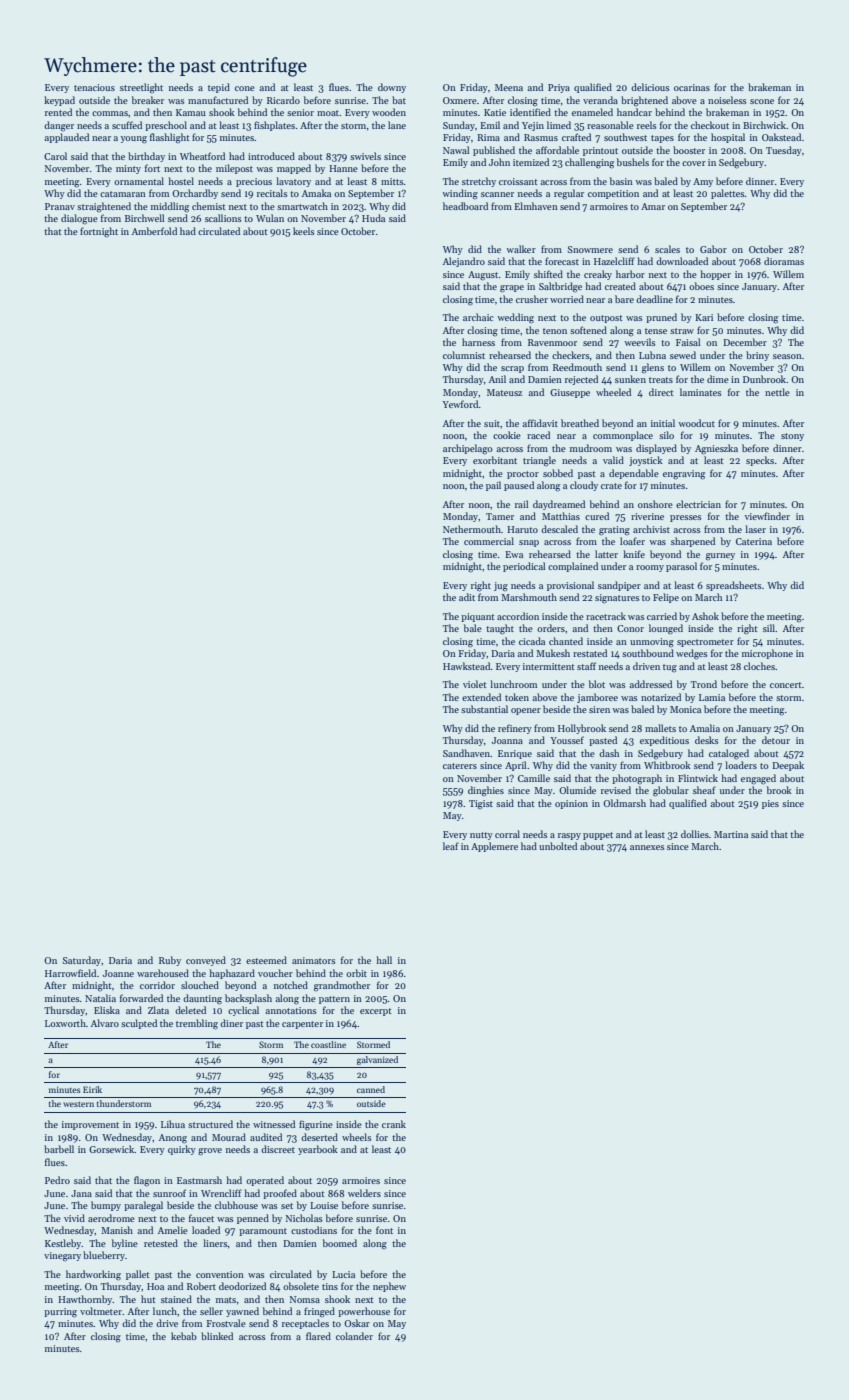 Image resolution: width=849 pixels, height=1400 pixels. Describe the element at coordinates (552, 342) in the image. I see `Ravenmoor` at that location.
